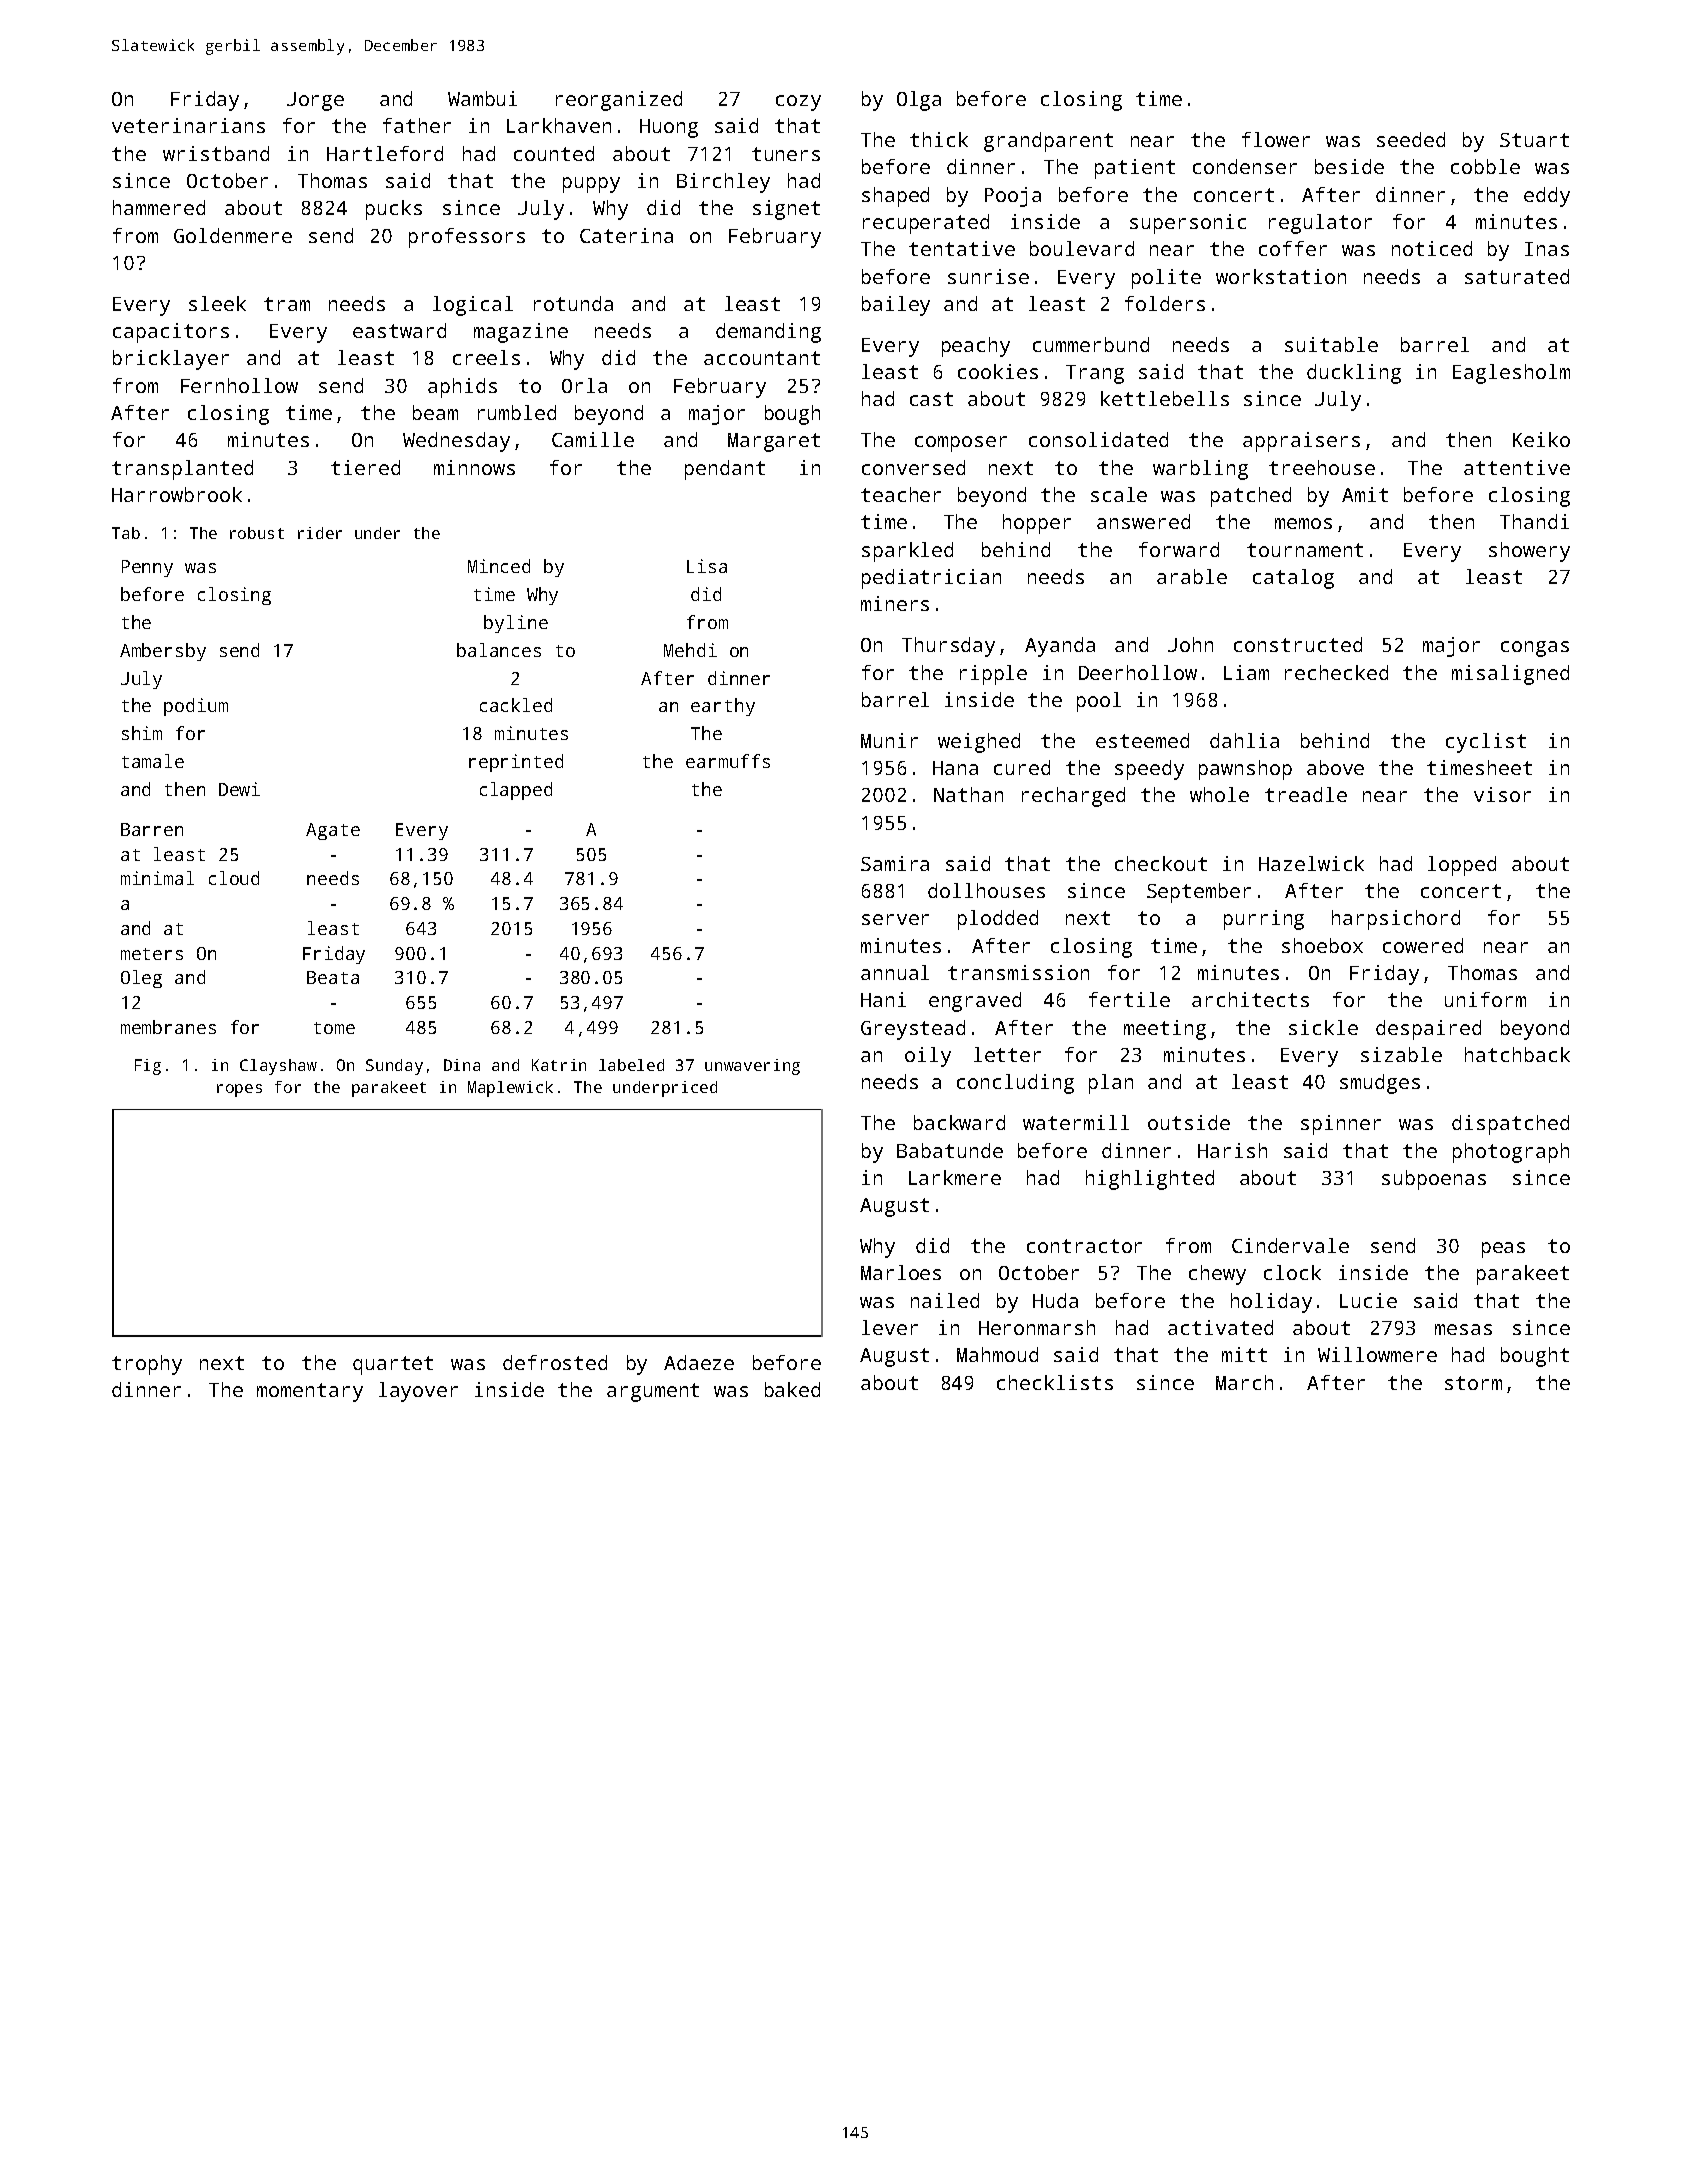 The image size is (1683, 2178). I want to click on cummerbund, so click(1091, 344).
